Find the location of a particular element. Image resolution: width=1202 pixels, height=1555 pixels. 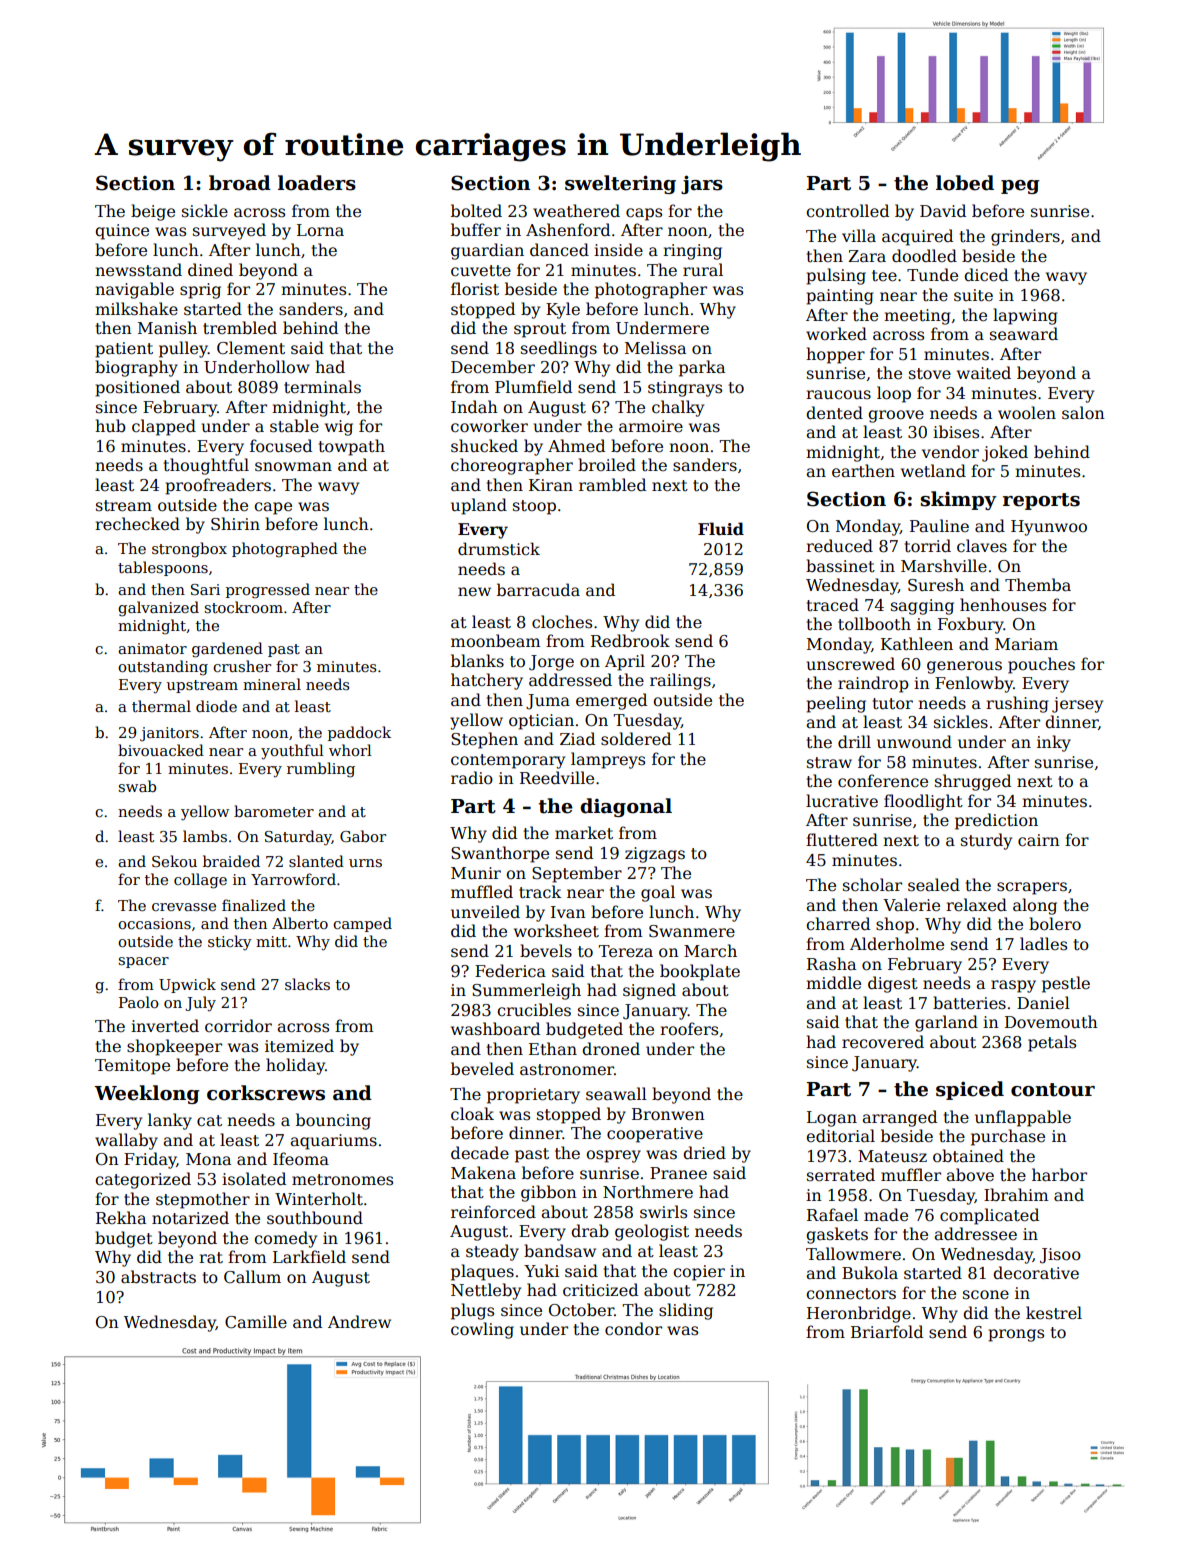

railings is located at coordinates (680, 681).
